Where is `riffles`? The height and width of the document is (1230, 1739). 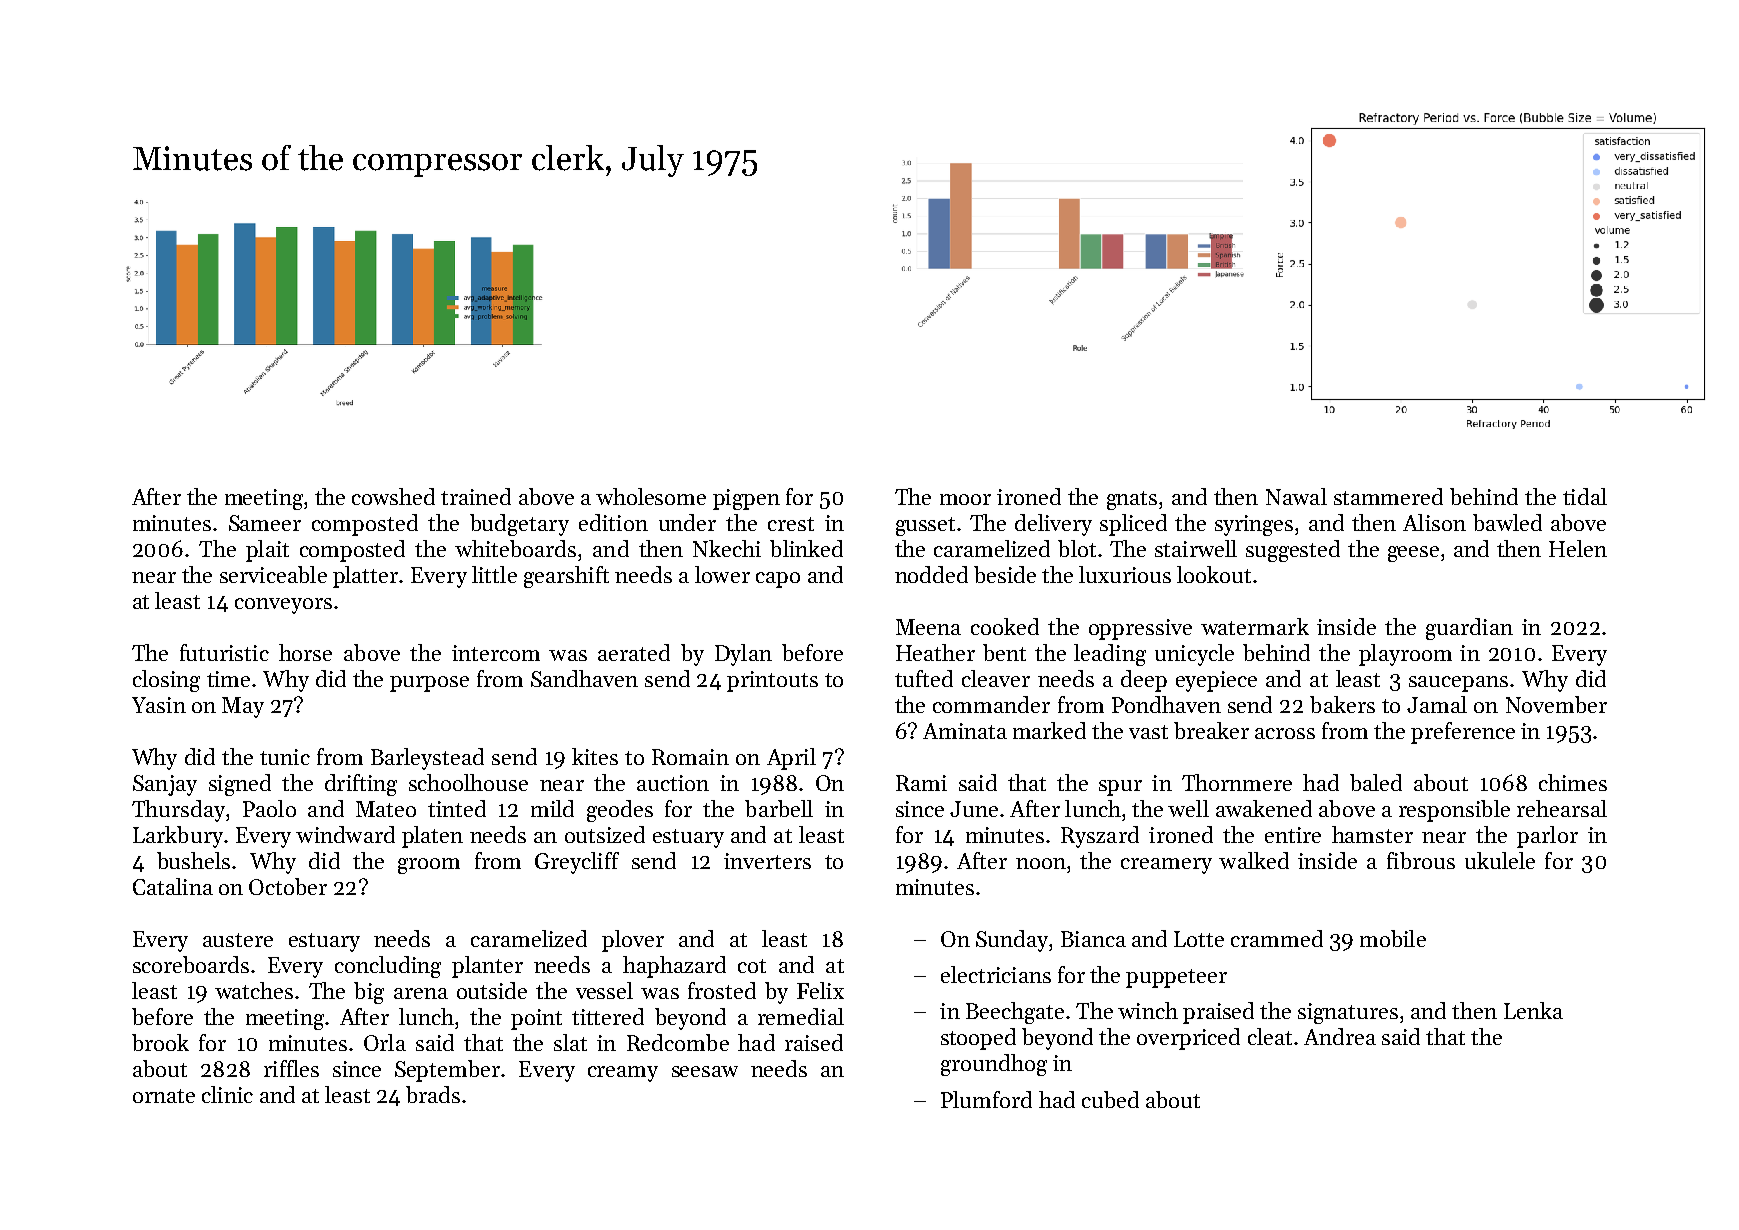 riffles is located at coordinates (291, 1068).
